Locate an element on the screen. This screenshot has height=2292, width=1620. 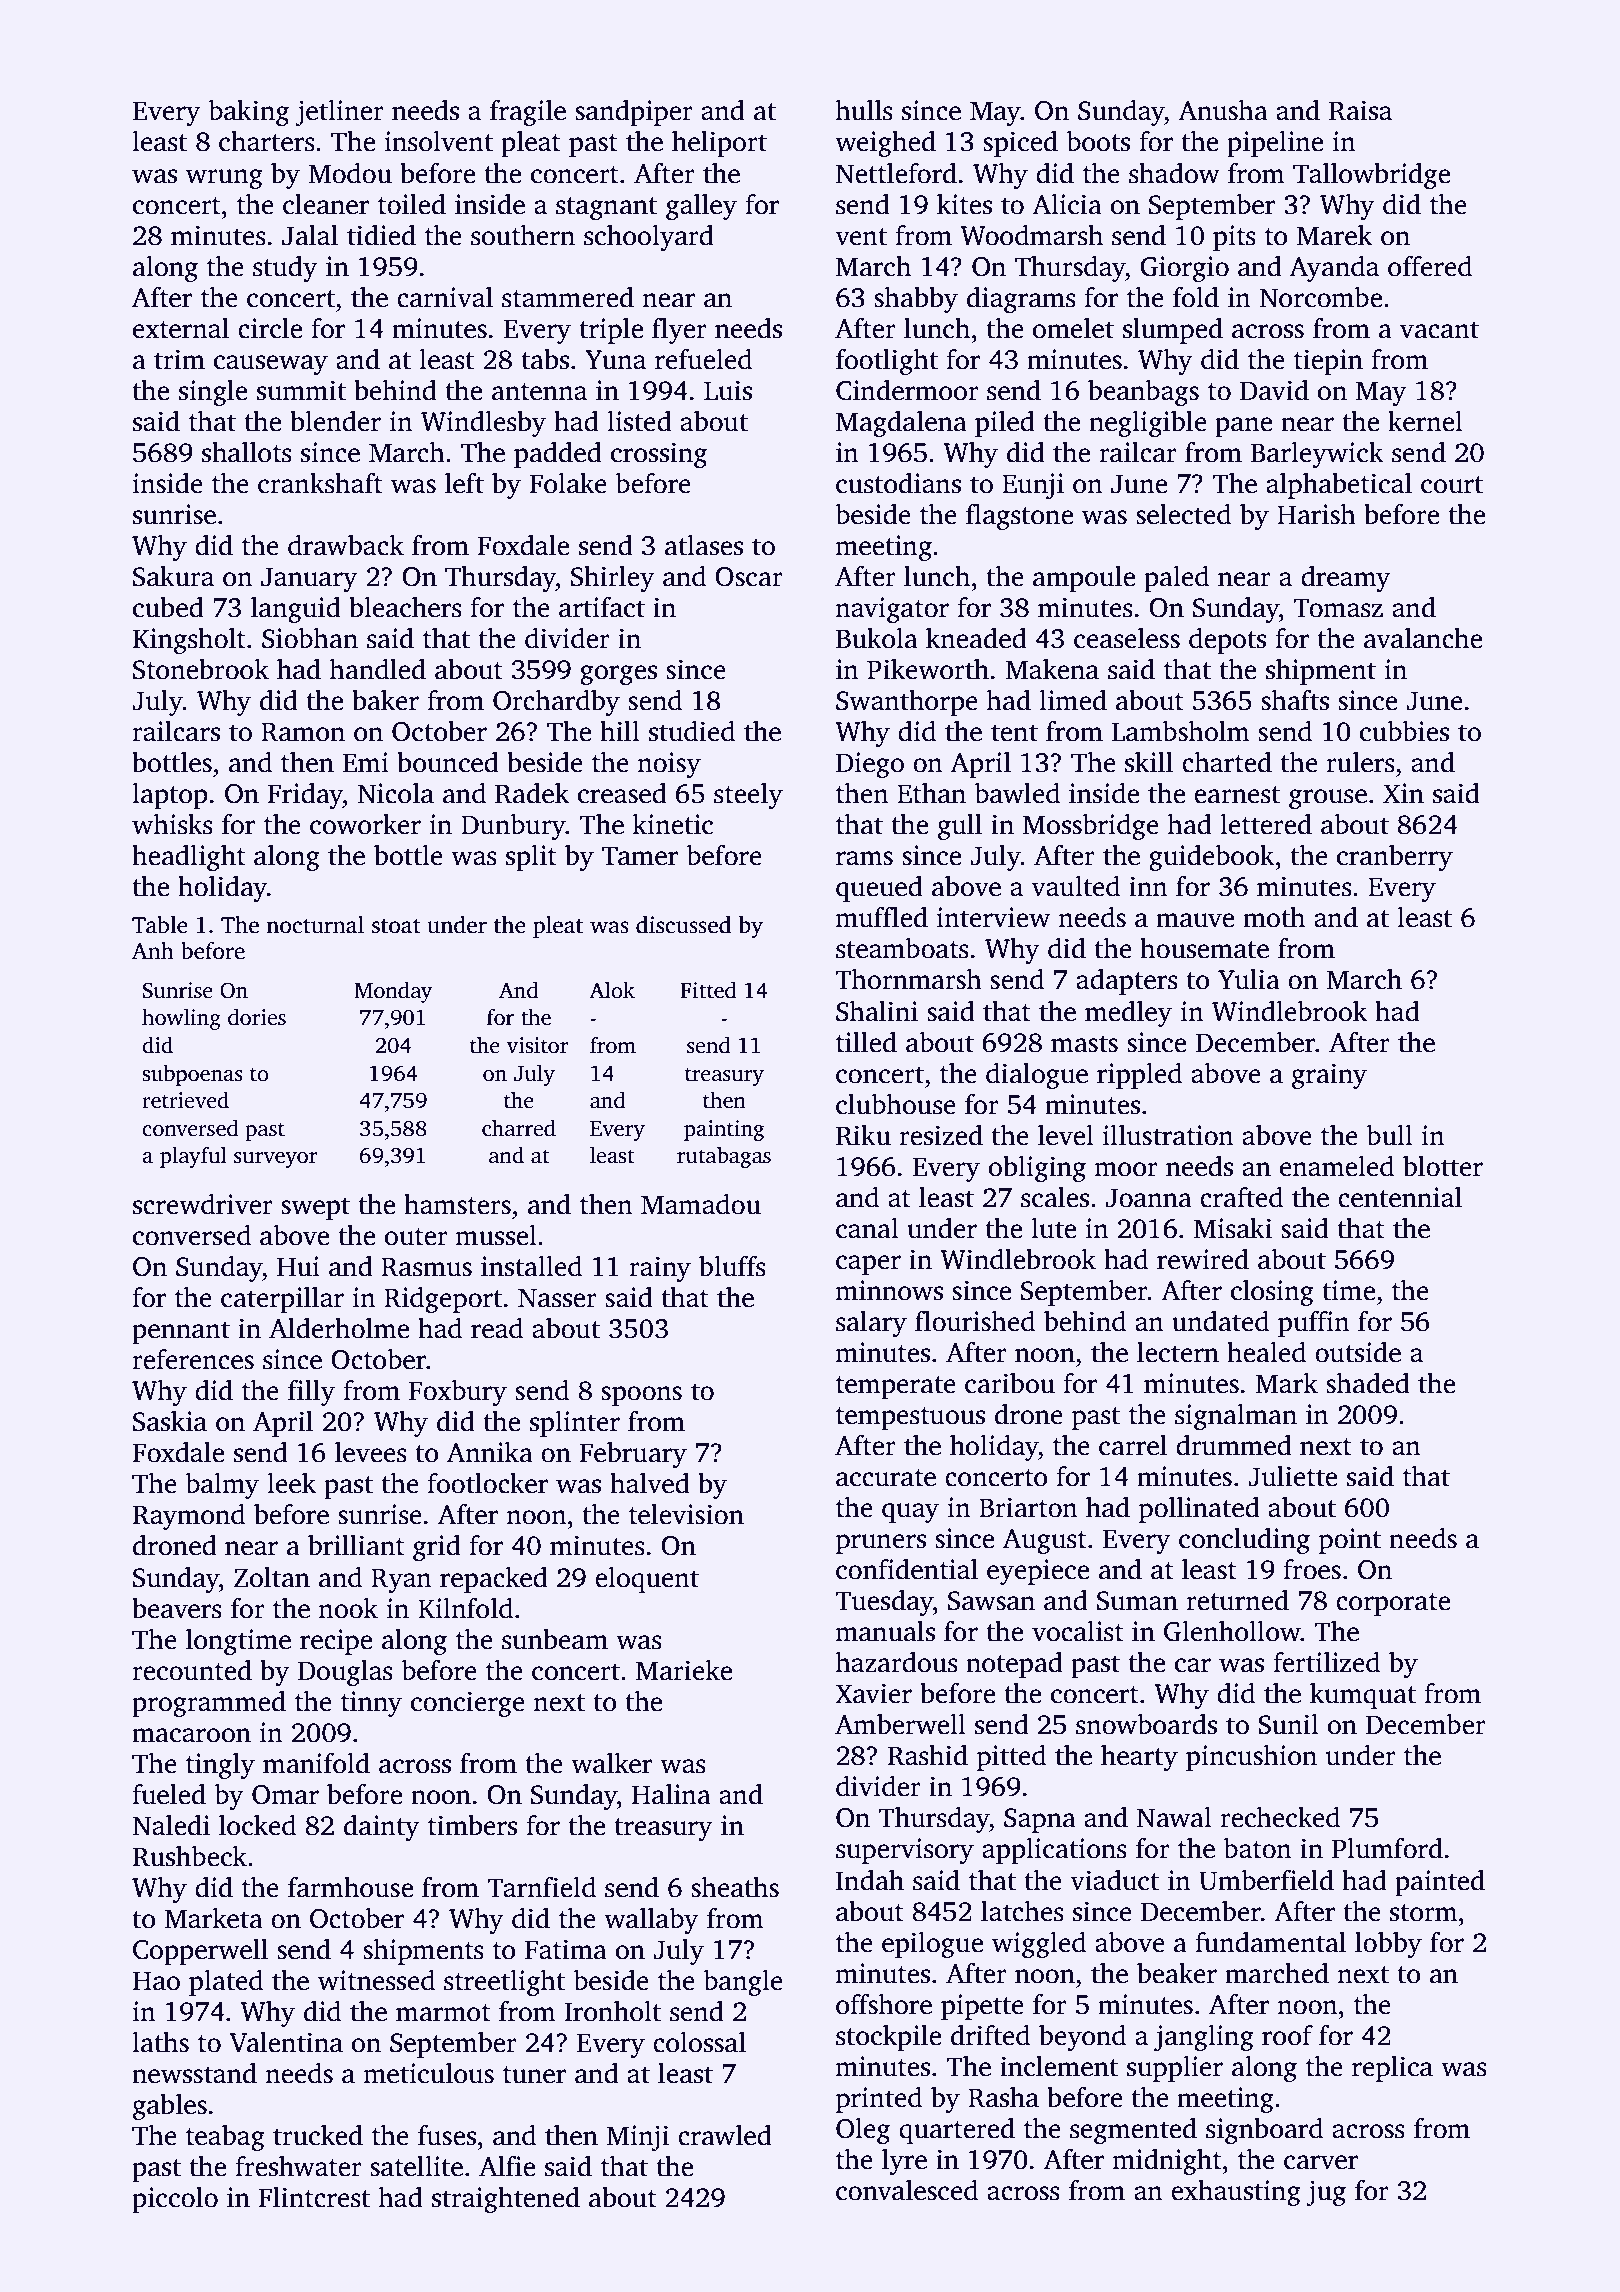
David is located at coordinates (1274, 390).
